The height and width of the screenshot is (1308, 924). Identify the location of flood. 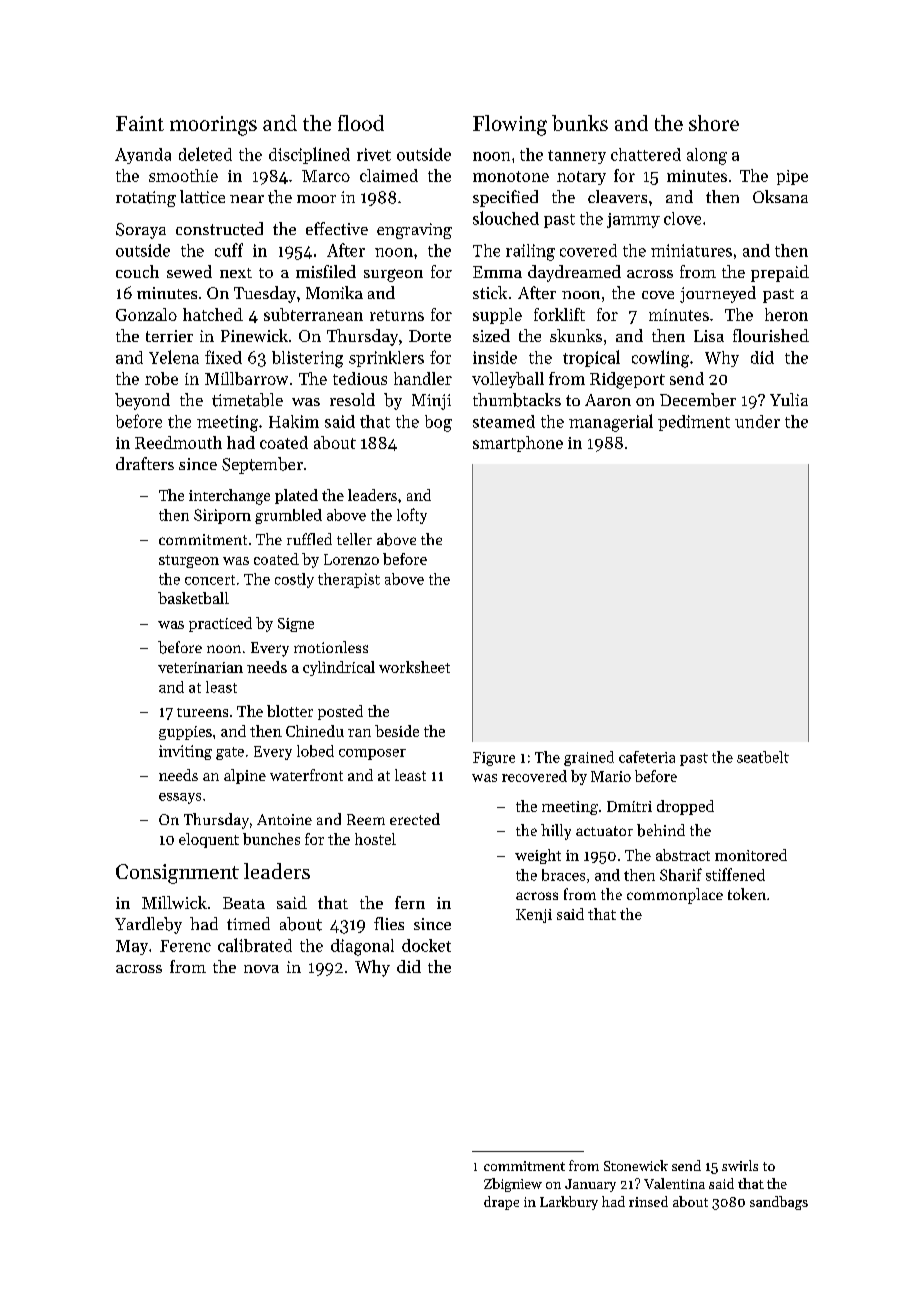
(361, 123).
